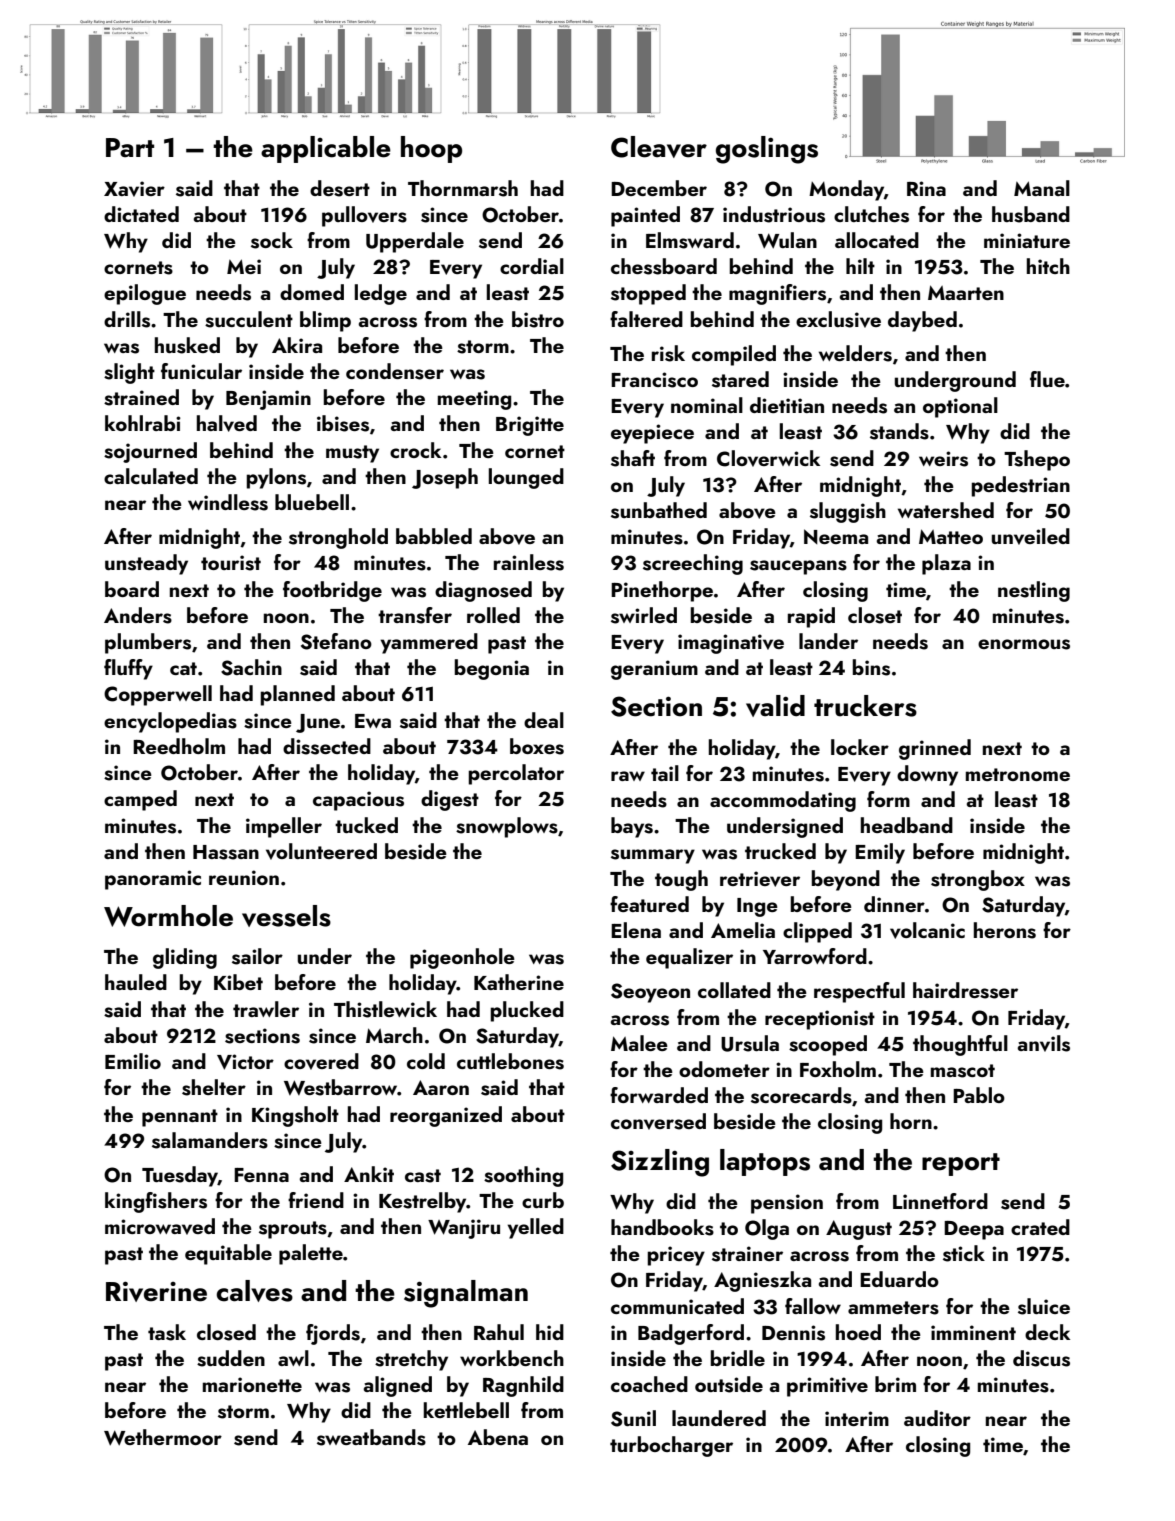  Describe the element at coordinates (937, 1418) in the image. I see `auditor` at that location.
